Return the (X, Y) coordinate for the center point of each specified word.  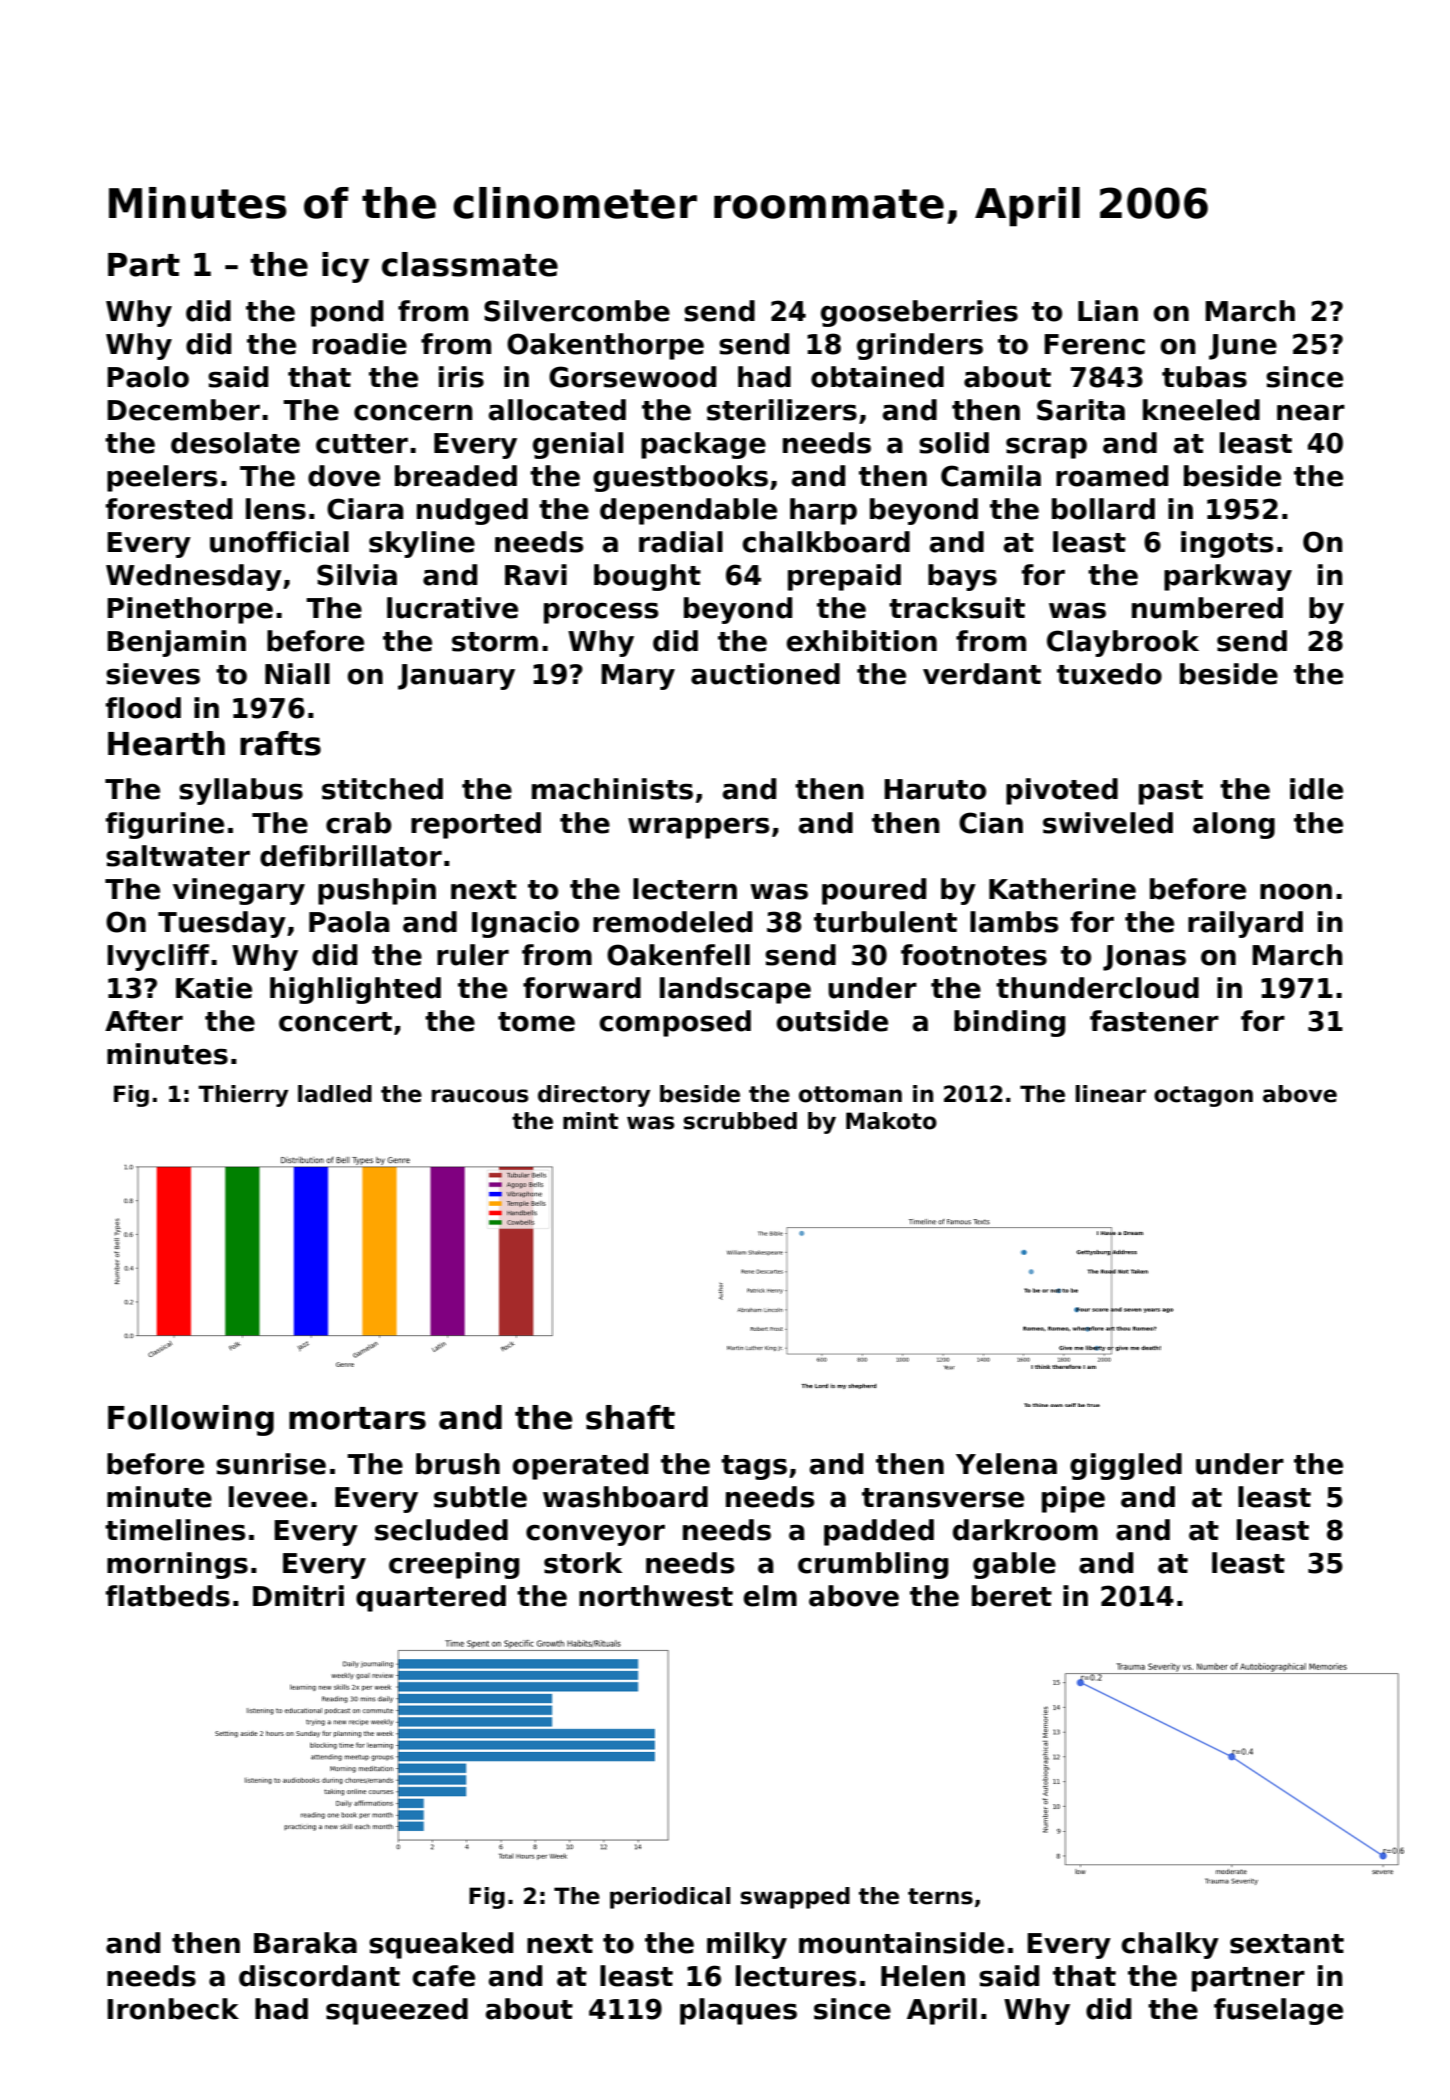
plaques (738, 2011)
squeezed (397, 2011)
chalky (1170, 1945)
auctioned (765, 674)
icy (345, 267)
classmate (470, 264)
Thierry (243, 1096)
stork (583, 1563)
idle (1316, 789)
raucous (480, 1096)
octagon (1203, 1096)
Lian (1108, 311)
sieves (153, 674)
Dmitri (298, 1595)
